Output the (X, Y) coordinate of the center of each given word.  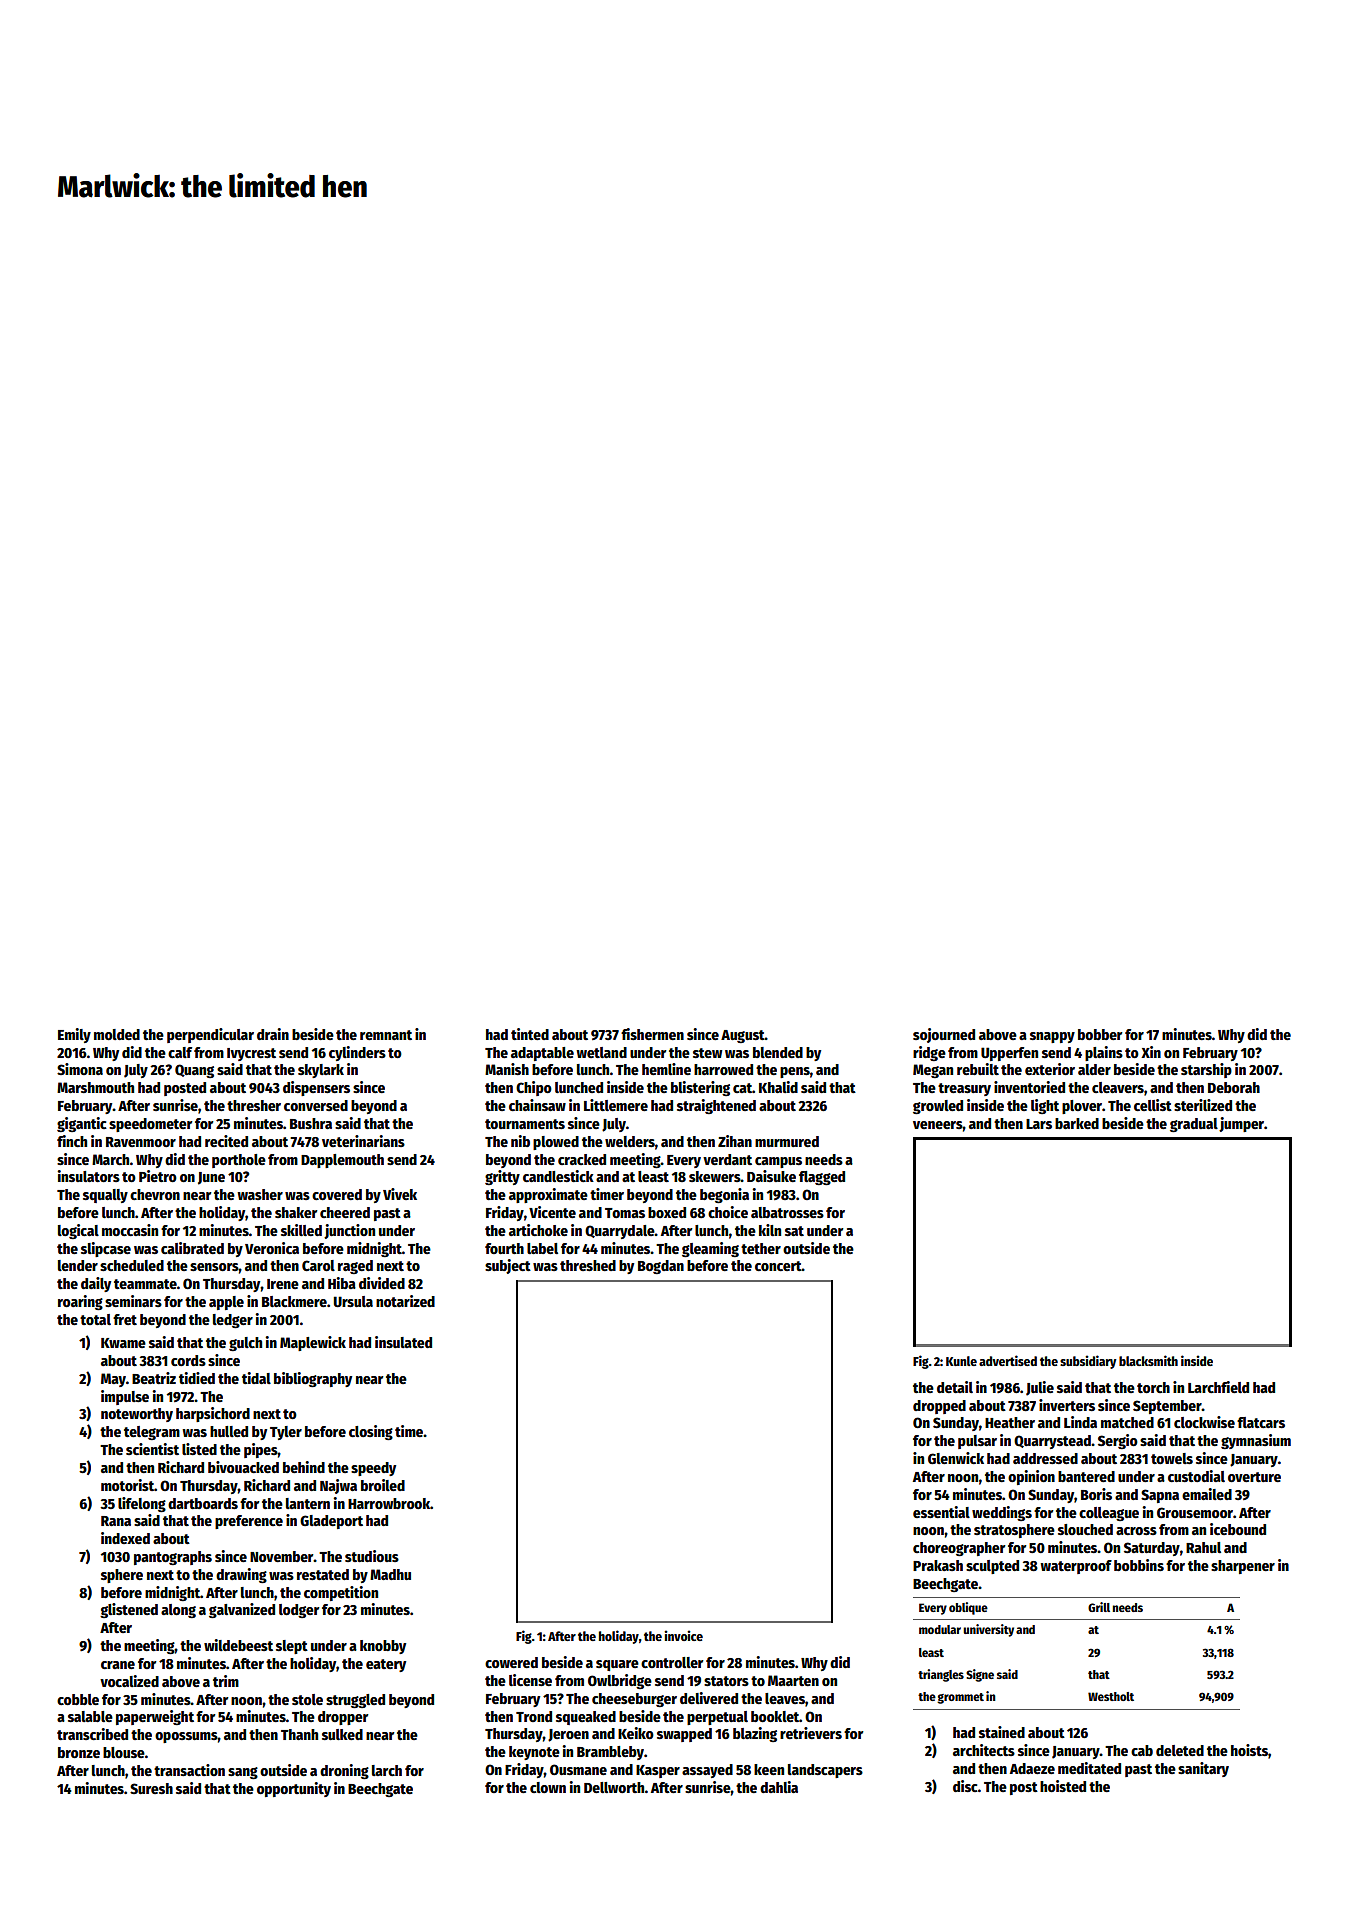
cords (188, 1360)
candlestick (558, 1176)
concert (778, 1266)
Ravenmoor (141, 1142)
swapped (684, 1735)
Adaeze (1032, 1768)
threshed (588, 1265)
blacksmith (1148, 1360)
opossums (186, 1737)
